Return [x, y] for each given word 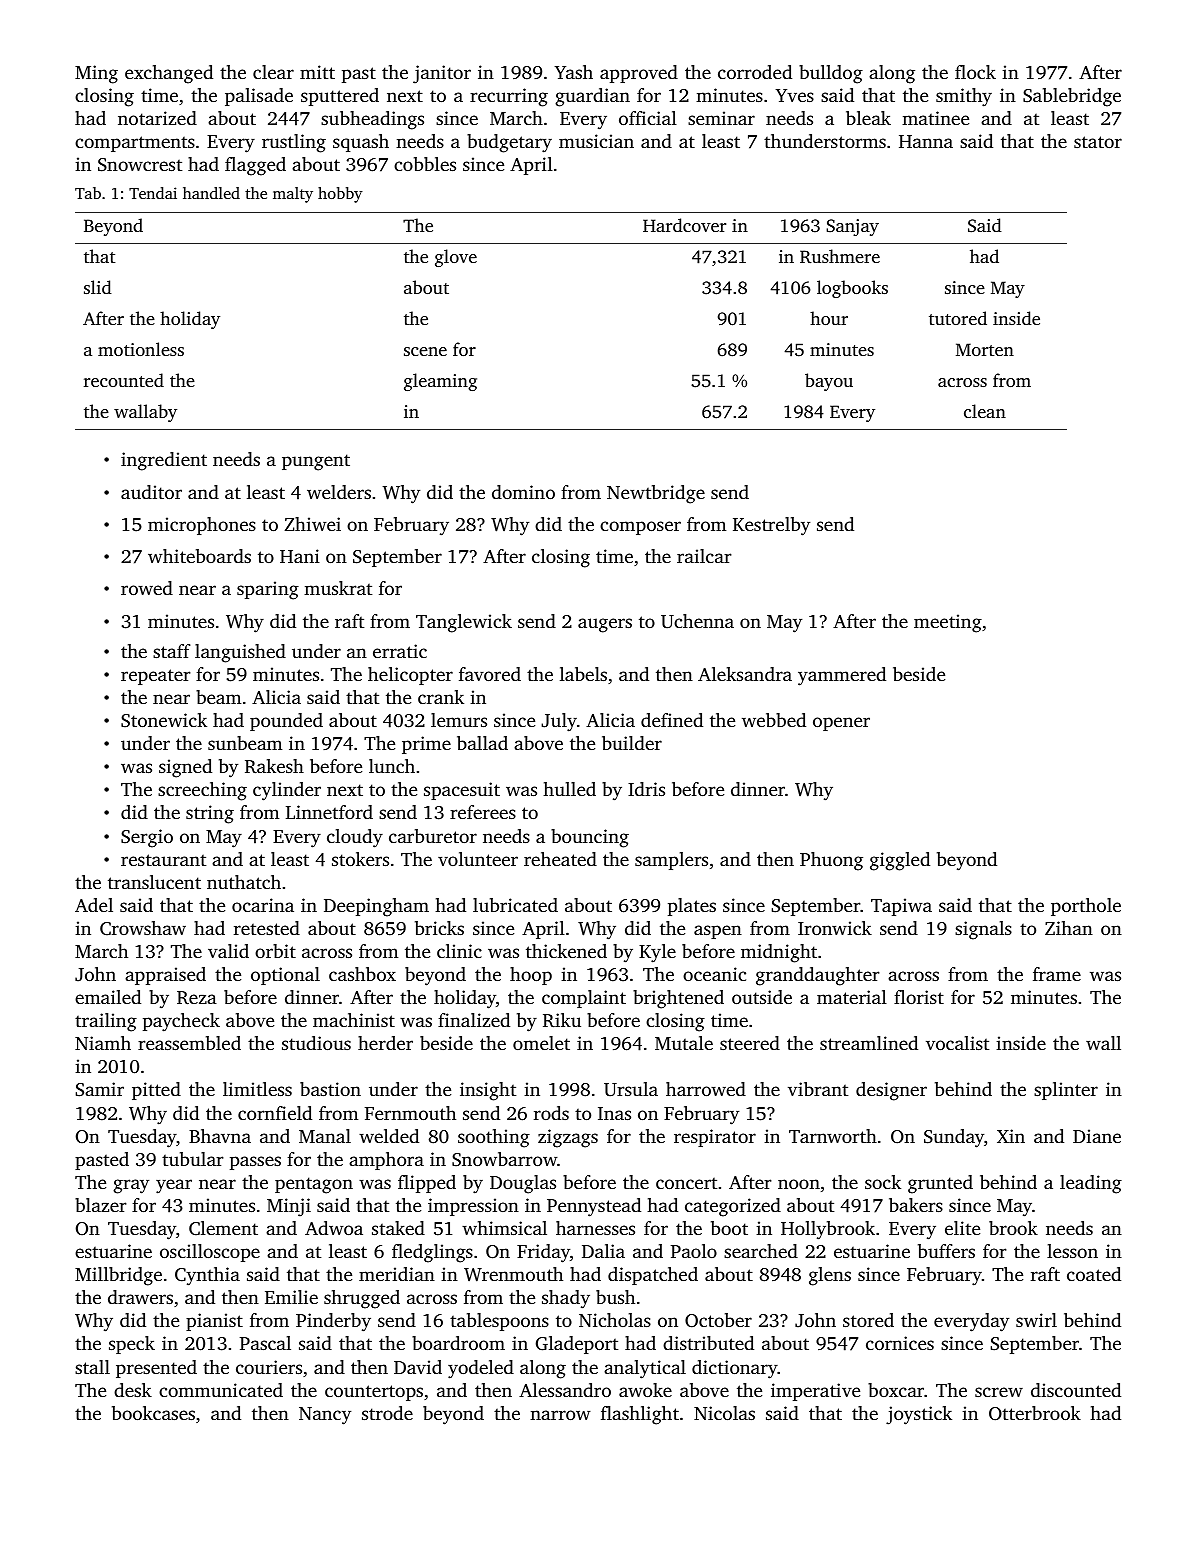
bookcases [153, 1413]
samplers [671, 861]
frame [1057, 974]
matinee [935, 118]
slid [98, 287]
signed [185, 768]
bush [615, 1297]
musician [596, 141]
